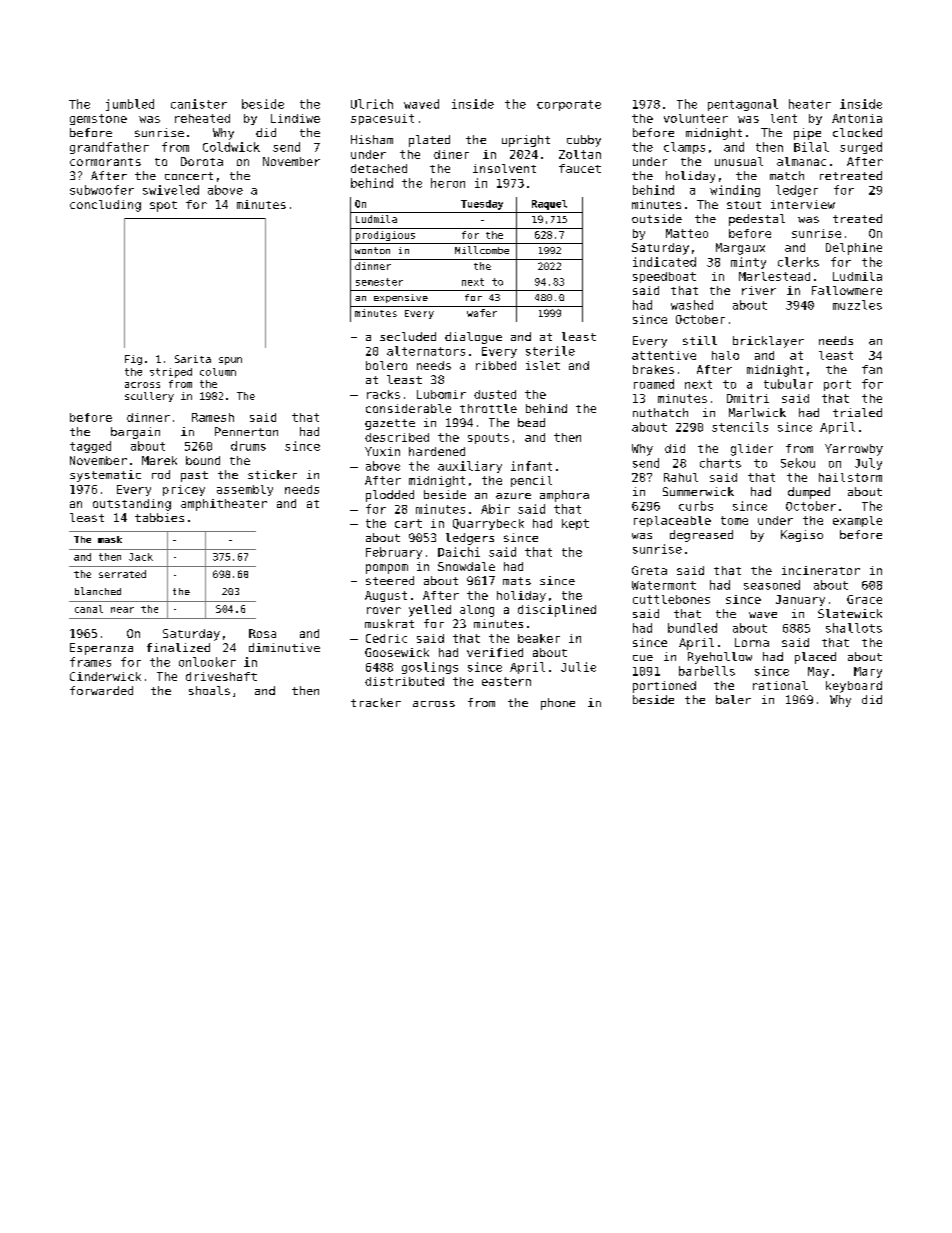 Image resolution: width=952 pixels, height=1233 pixels. I want to click on halo, so click(725, 355).
